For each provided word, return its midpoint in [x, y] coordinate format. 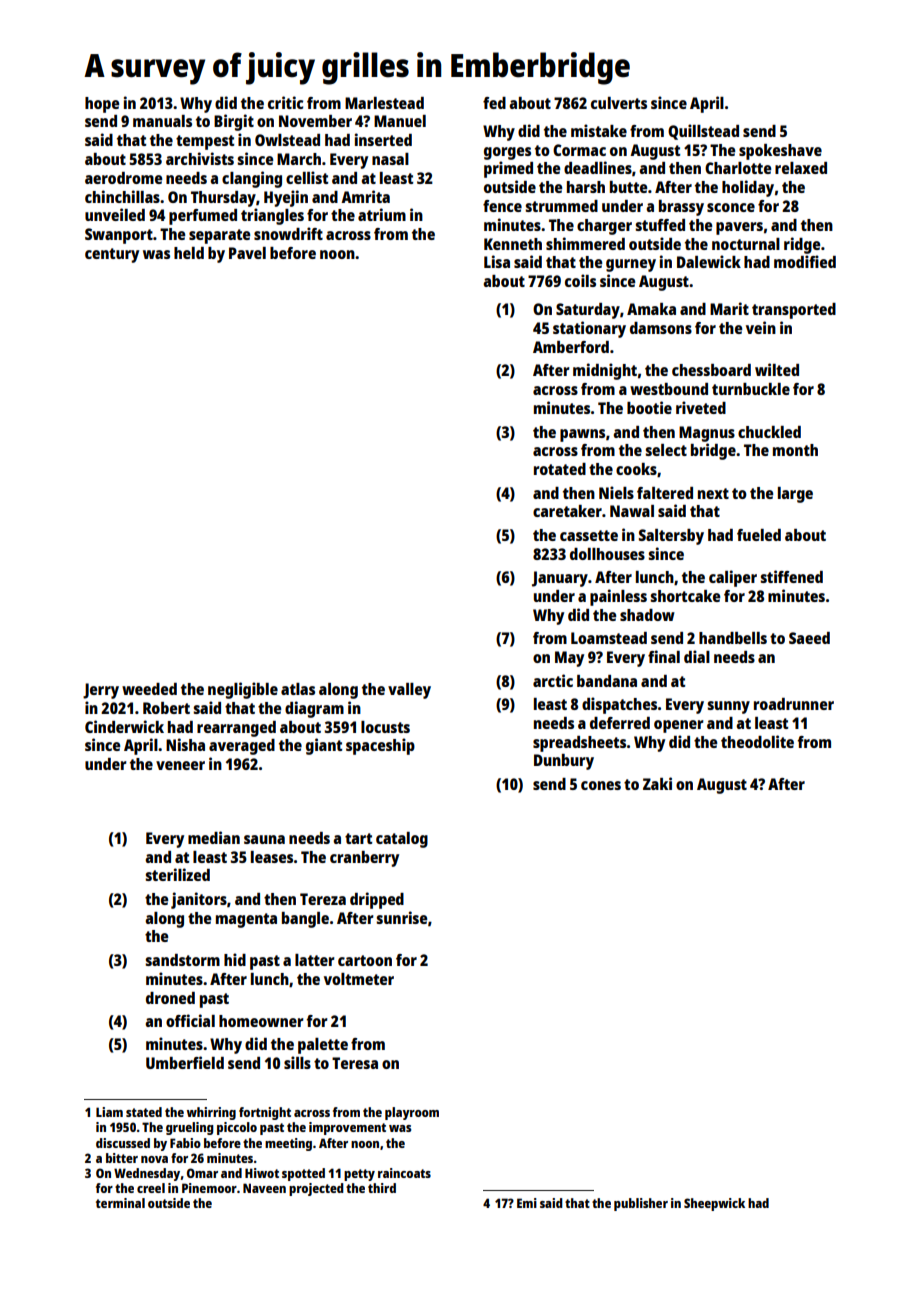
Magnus [707, 434]
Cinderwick [124, 726]
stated [144, 1112]
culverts [619, 103]
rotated [560, 469]
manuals [162, 121]
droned [170, 998]
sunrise [401, 917]
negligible [243, 690]
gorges [507, 153]
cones [601, 785]
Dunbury [564, 762]
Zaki [657, 783]
